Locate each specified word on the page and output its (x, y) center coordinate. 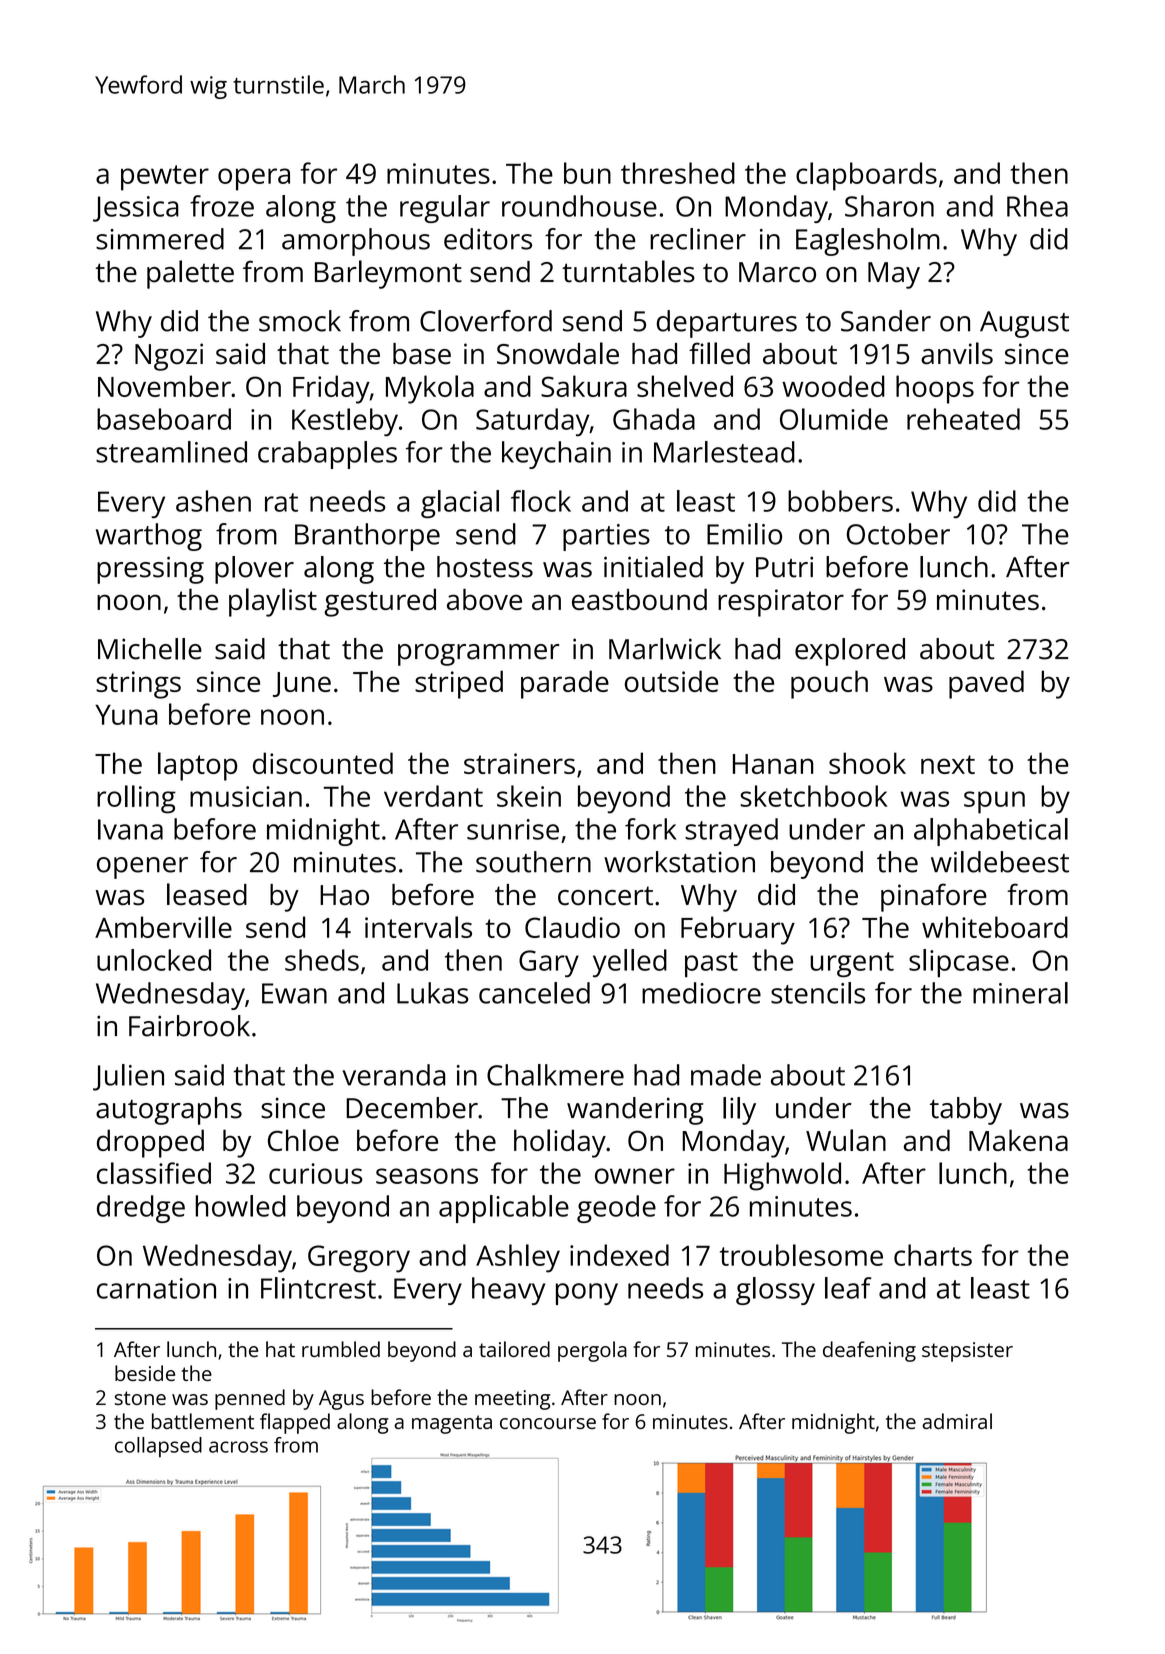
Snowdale (558, 353)
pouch (829, 684)
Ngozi (169, 357)
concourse (548, 1423)
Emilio (744, 534)
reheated (963, 419)
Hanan (773, 764)
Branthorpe (367, 537)
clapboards (866, 176)
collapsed (158, 1447)
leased (207, 894)
